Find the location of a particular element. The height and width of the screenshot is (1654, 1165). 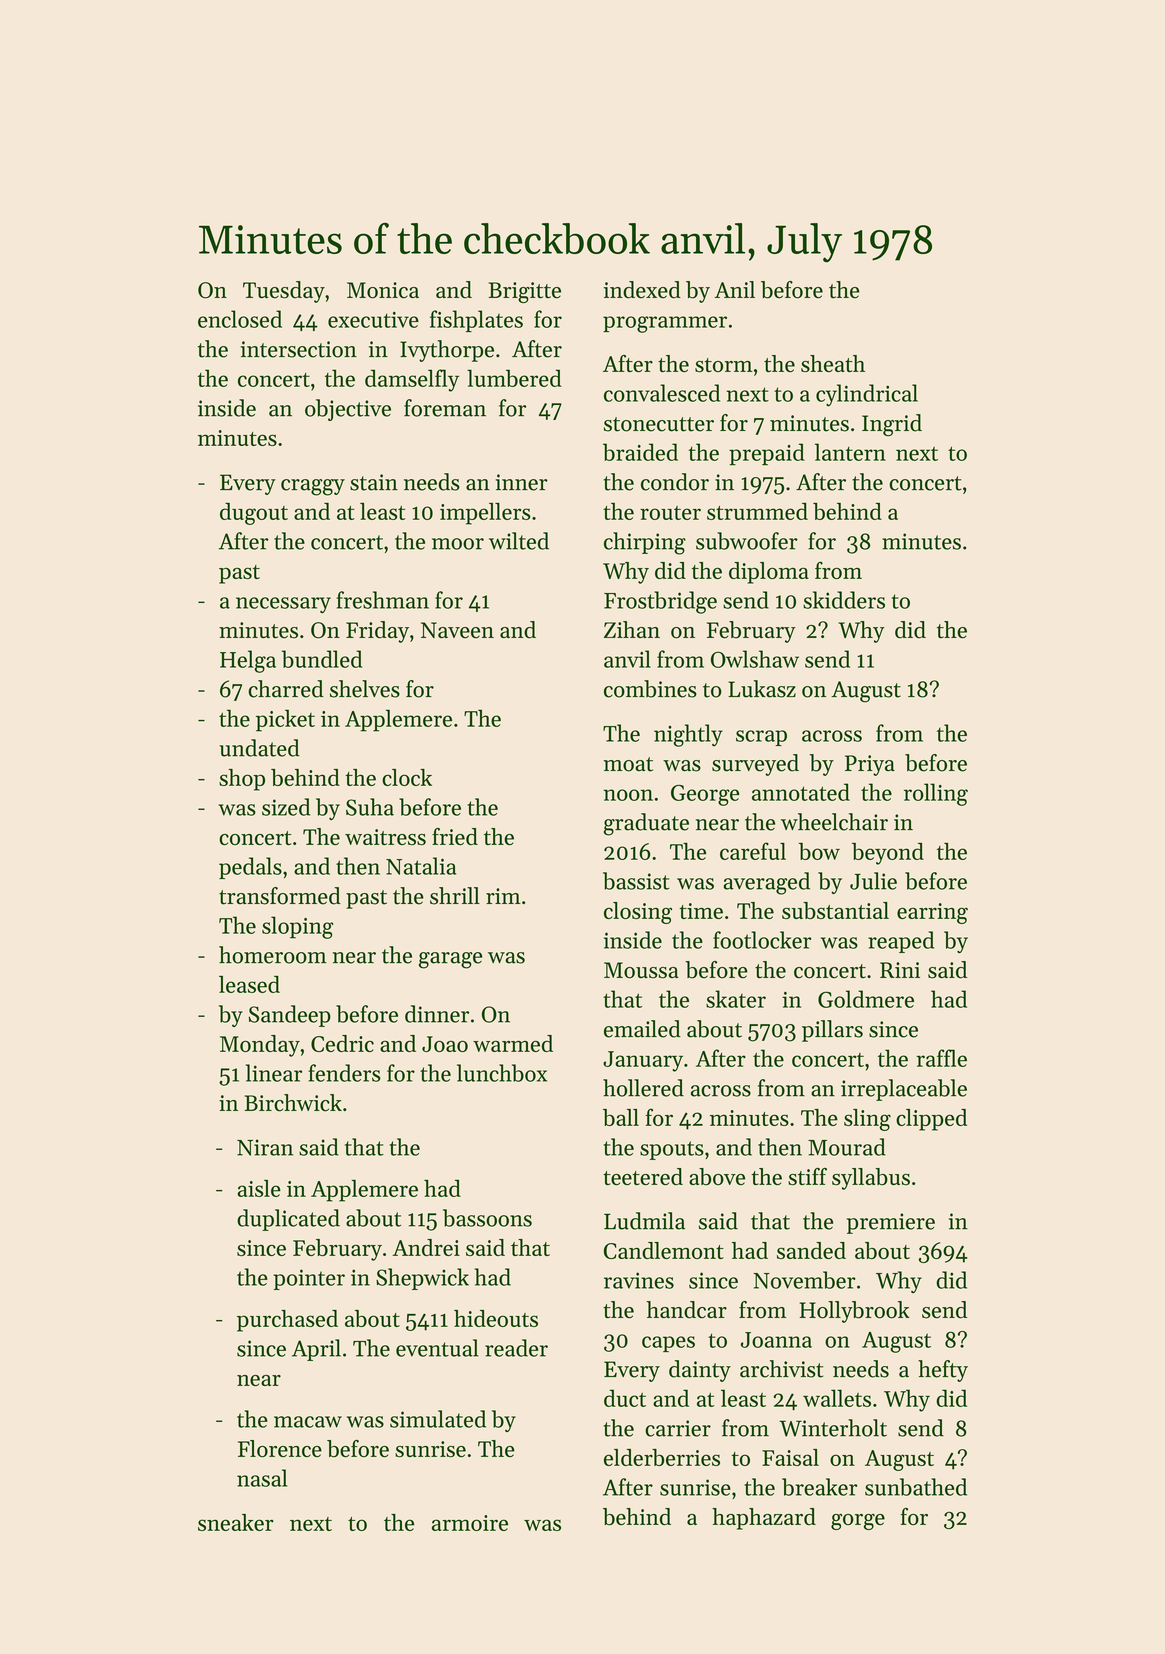

time is located at coordinates (701, 911).
